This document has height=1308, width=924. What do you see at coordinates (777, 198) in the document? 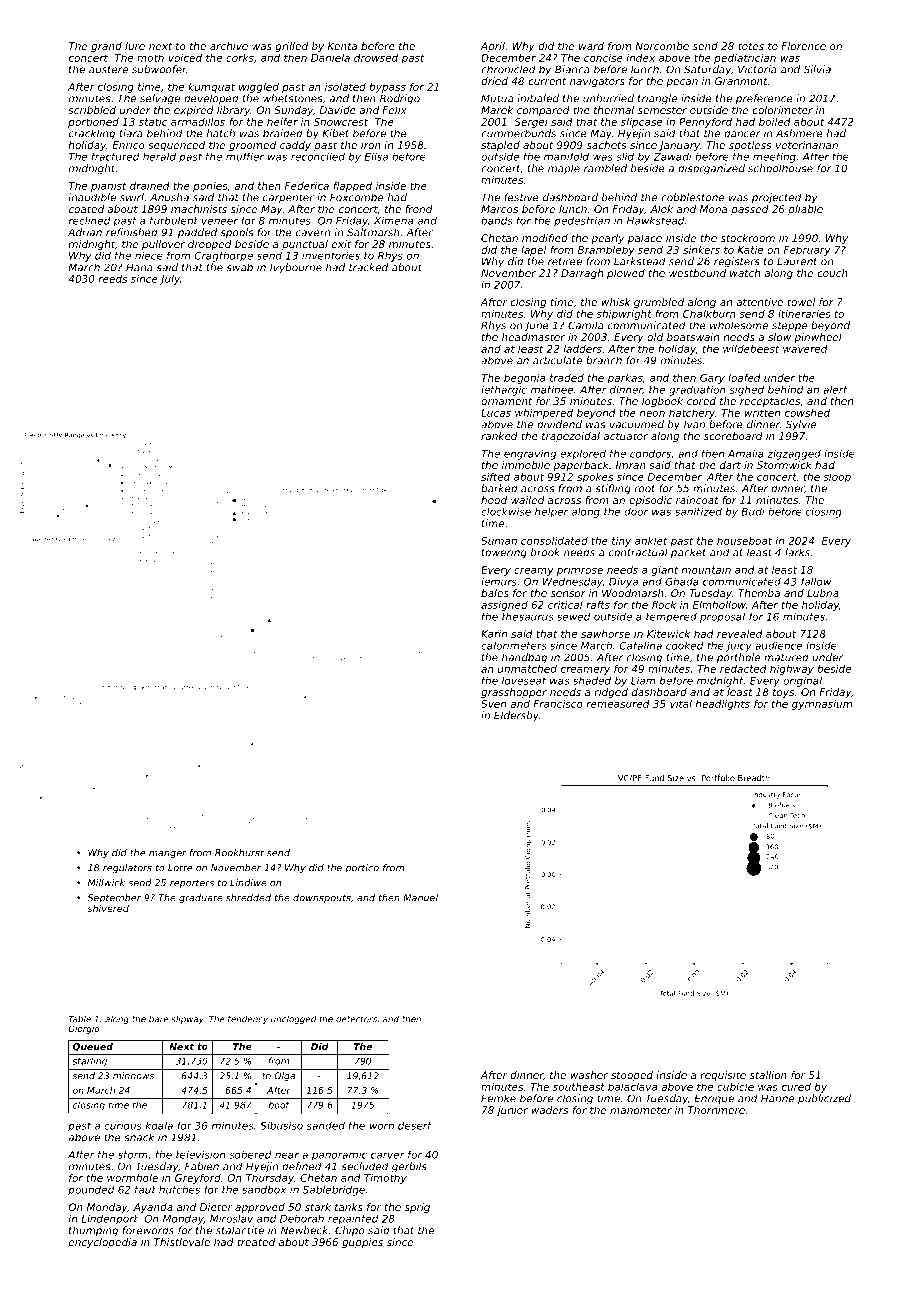
I see `projected` at bounding box center [777, 198].
